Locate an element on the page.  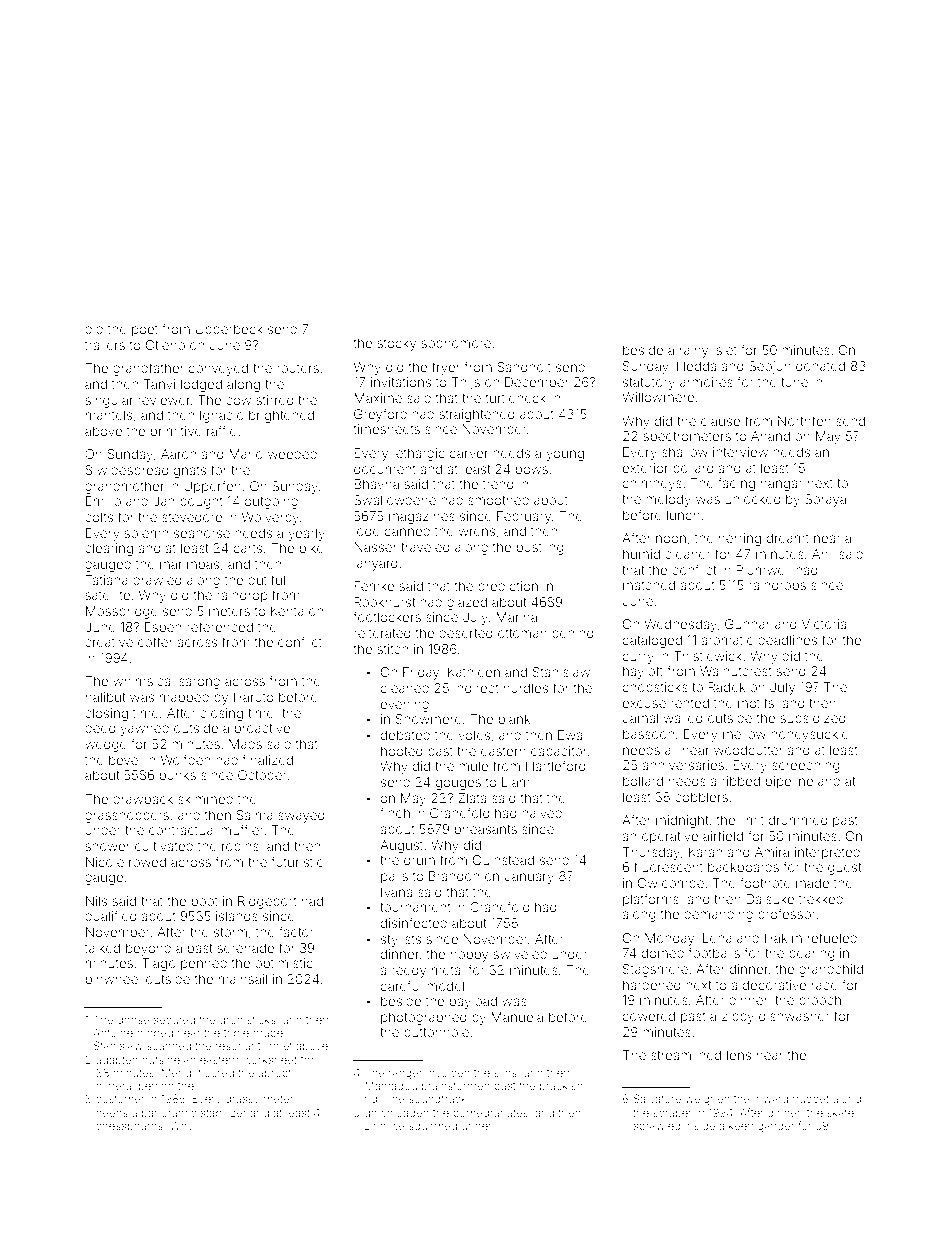
Greyford is located at coordinates (380, 415).
